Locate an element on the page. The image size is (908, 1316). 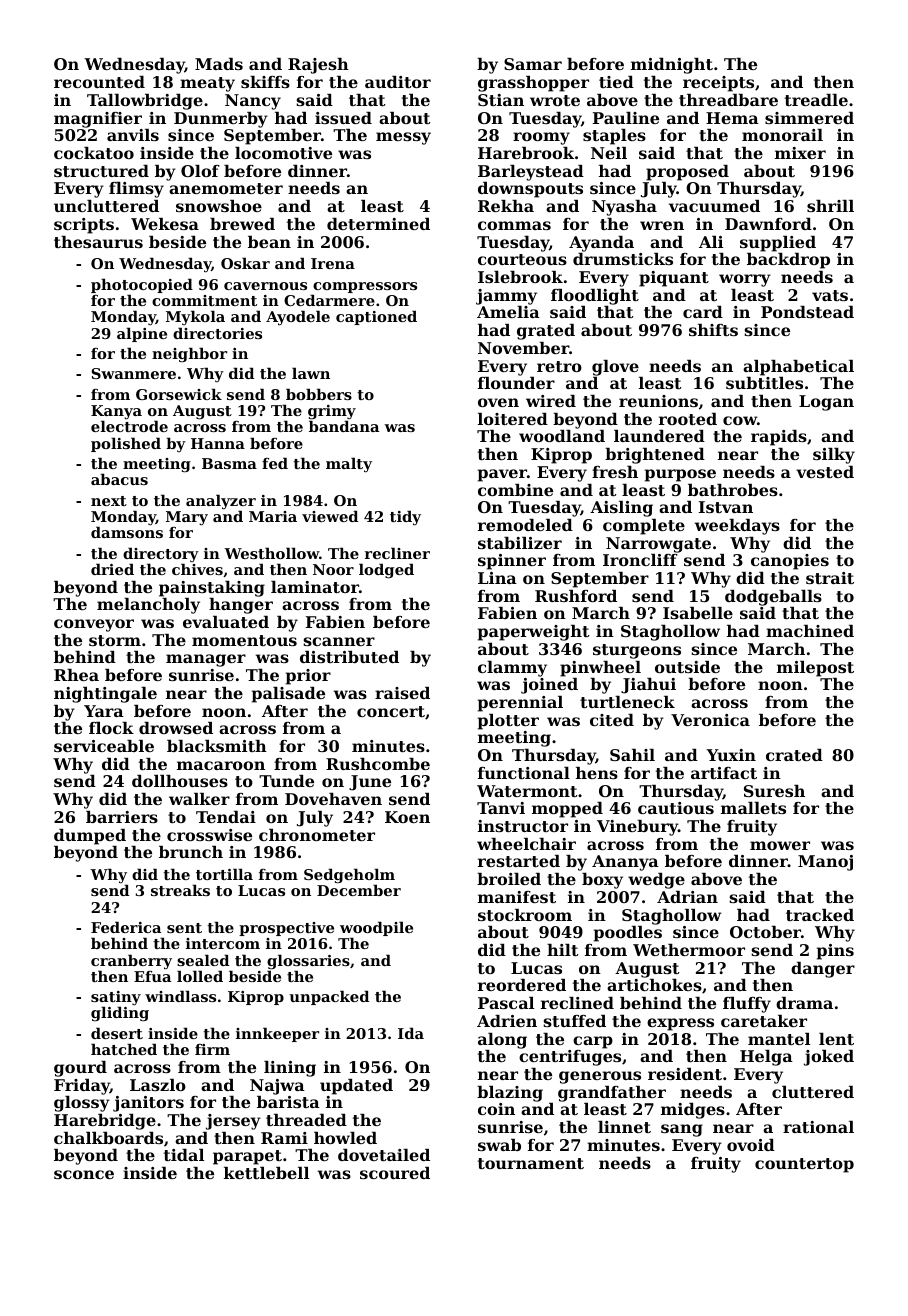
Samar is located at coordinates (533, 64).
